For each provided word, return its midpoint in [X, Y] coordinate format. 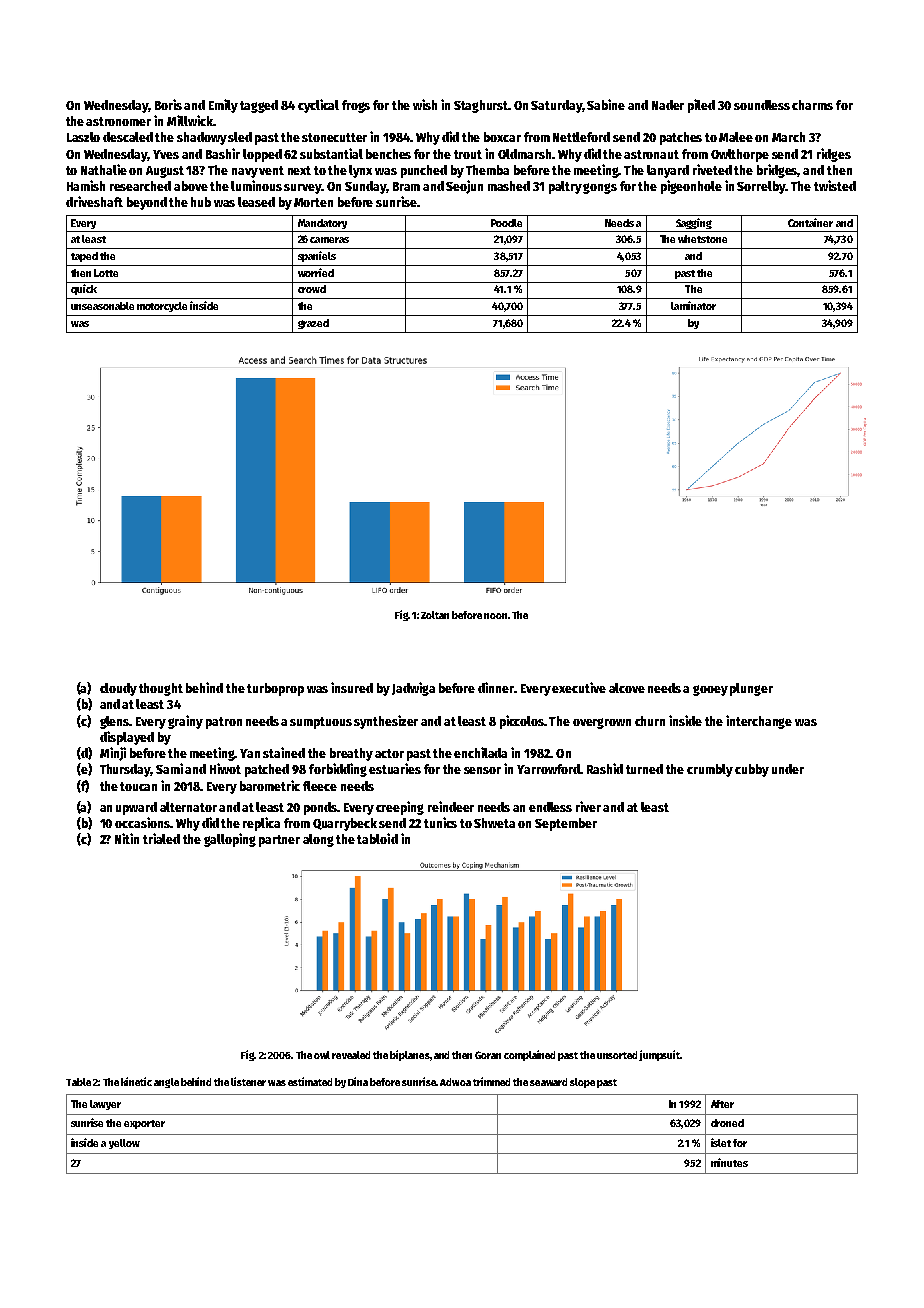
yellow [124, 1144]
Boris [168, 104]
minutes [729, 1162]
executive [579, 687]
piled [701, 106]
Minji [113, 754]
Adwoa [455, 1082]
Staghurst [481, 106]
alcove [627, 688]
